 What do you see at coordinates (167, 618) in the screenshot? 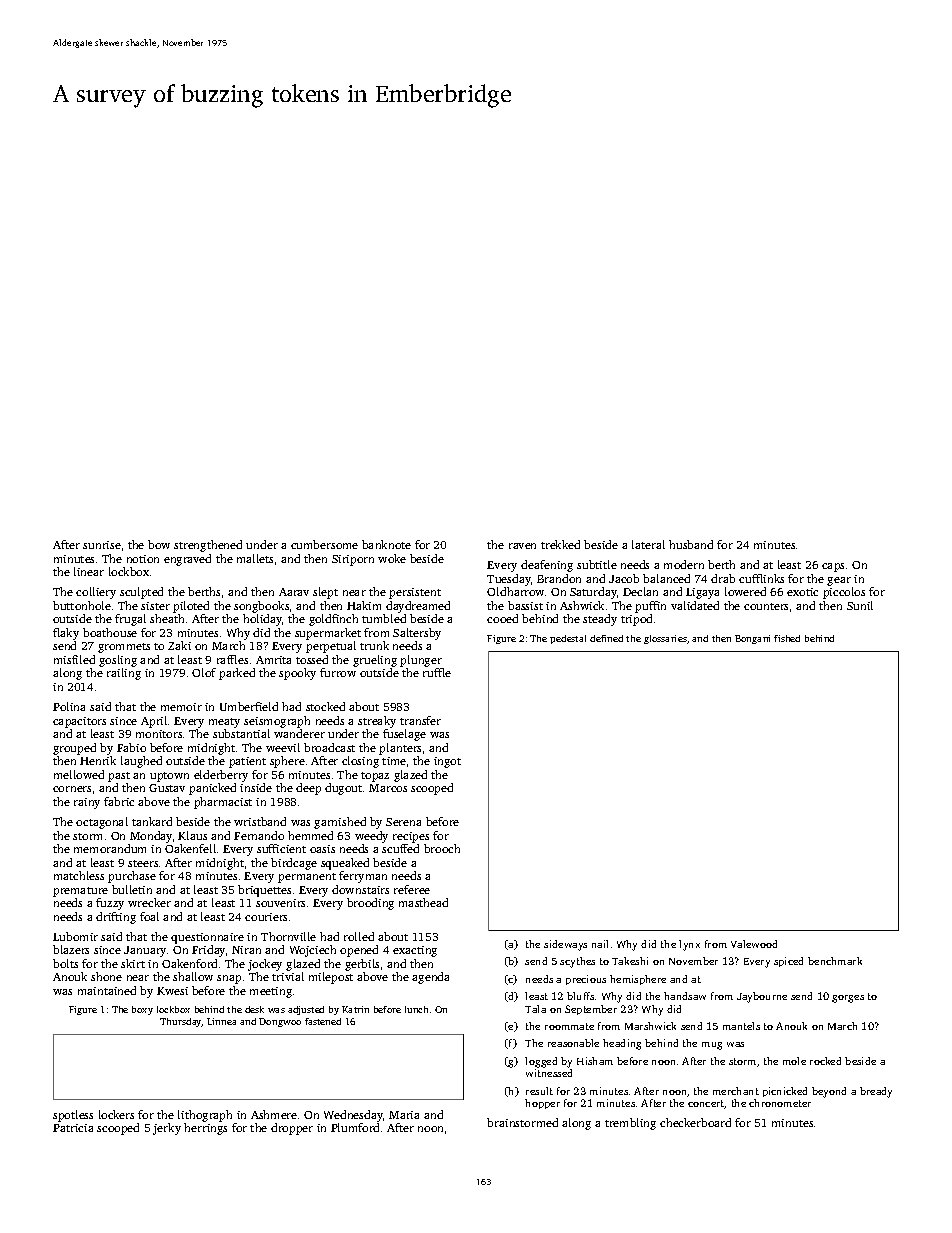
I see `sheath` at bounding box center [167, 618].
